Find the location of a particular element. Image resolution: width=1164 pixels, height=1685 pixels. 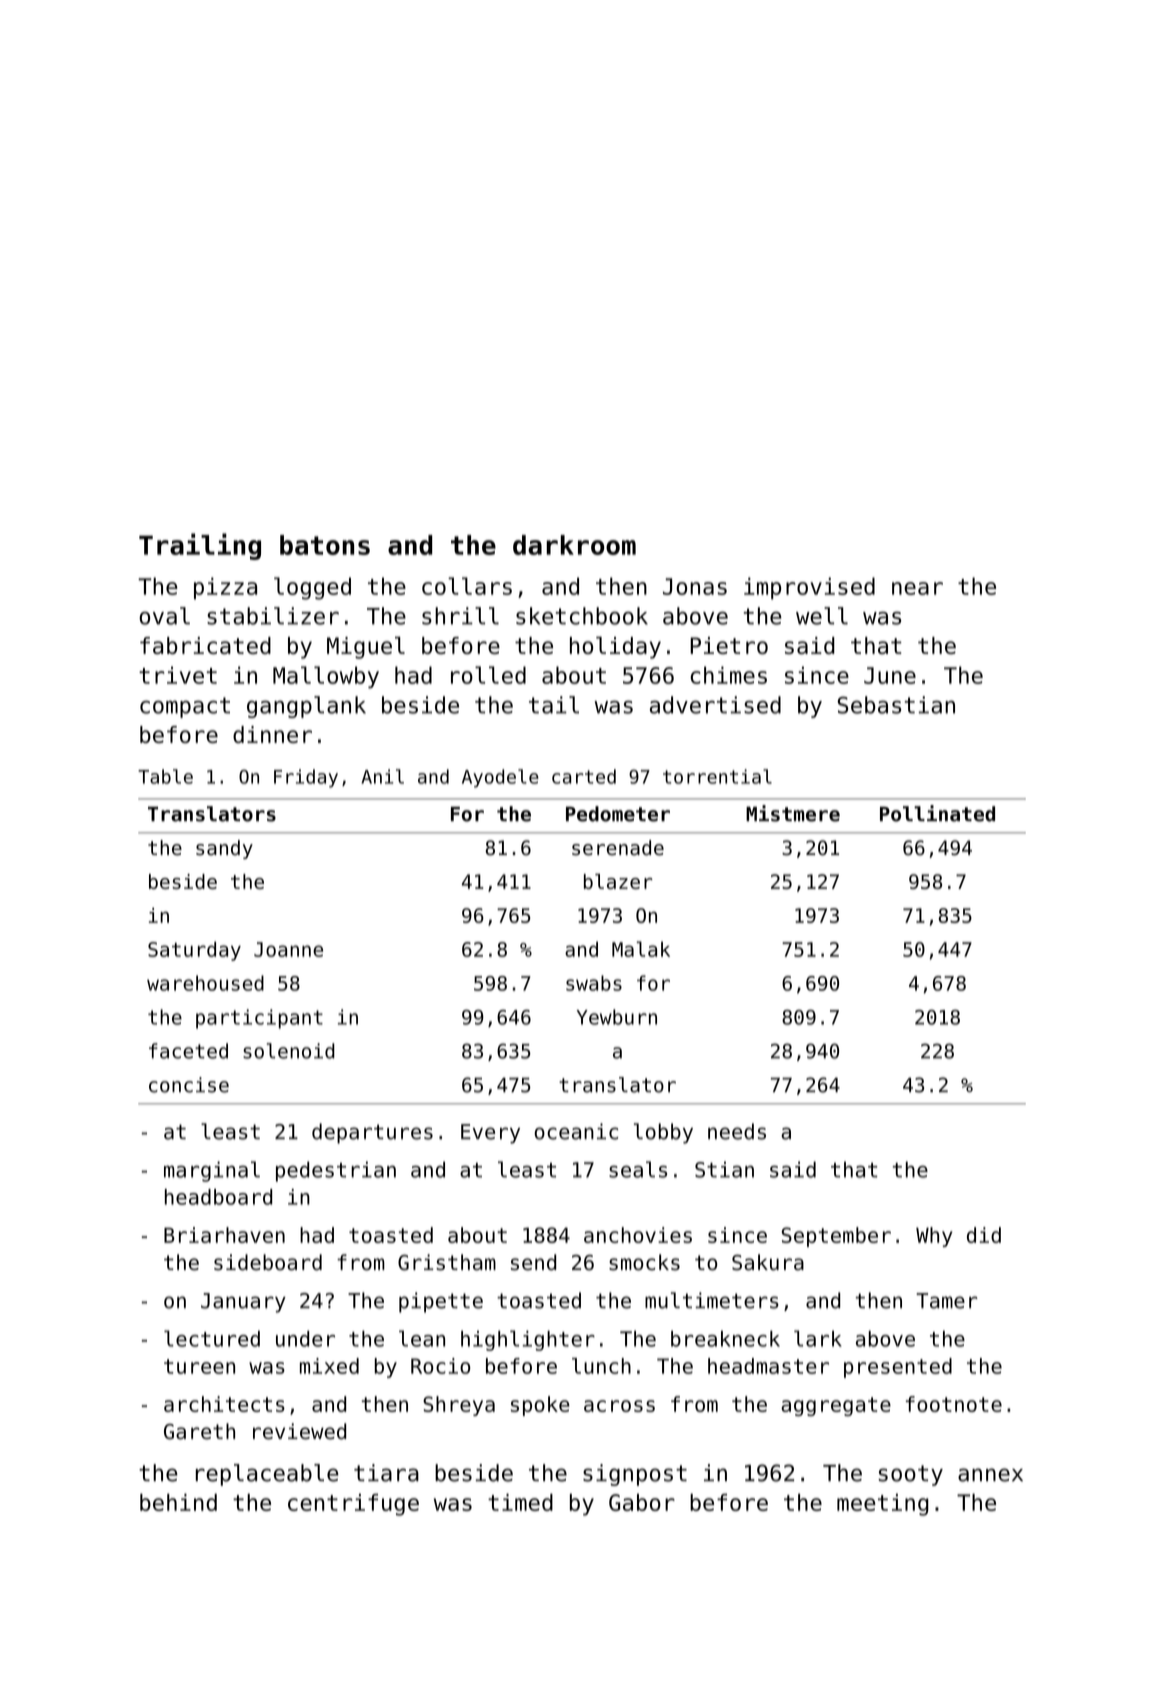

pipette is located at coordinates (441, 1302).
